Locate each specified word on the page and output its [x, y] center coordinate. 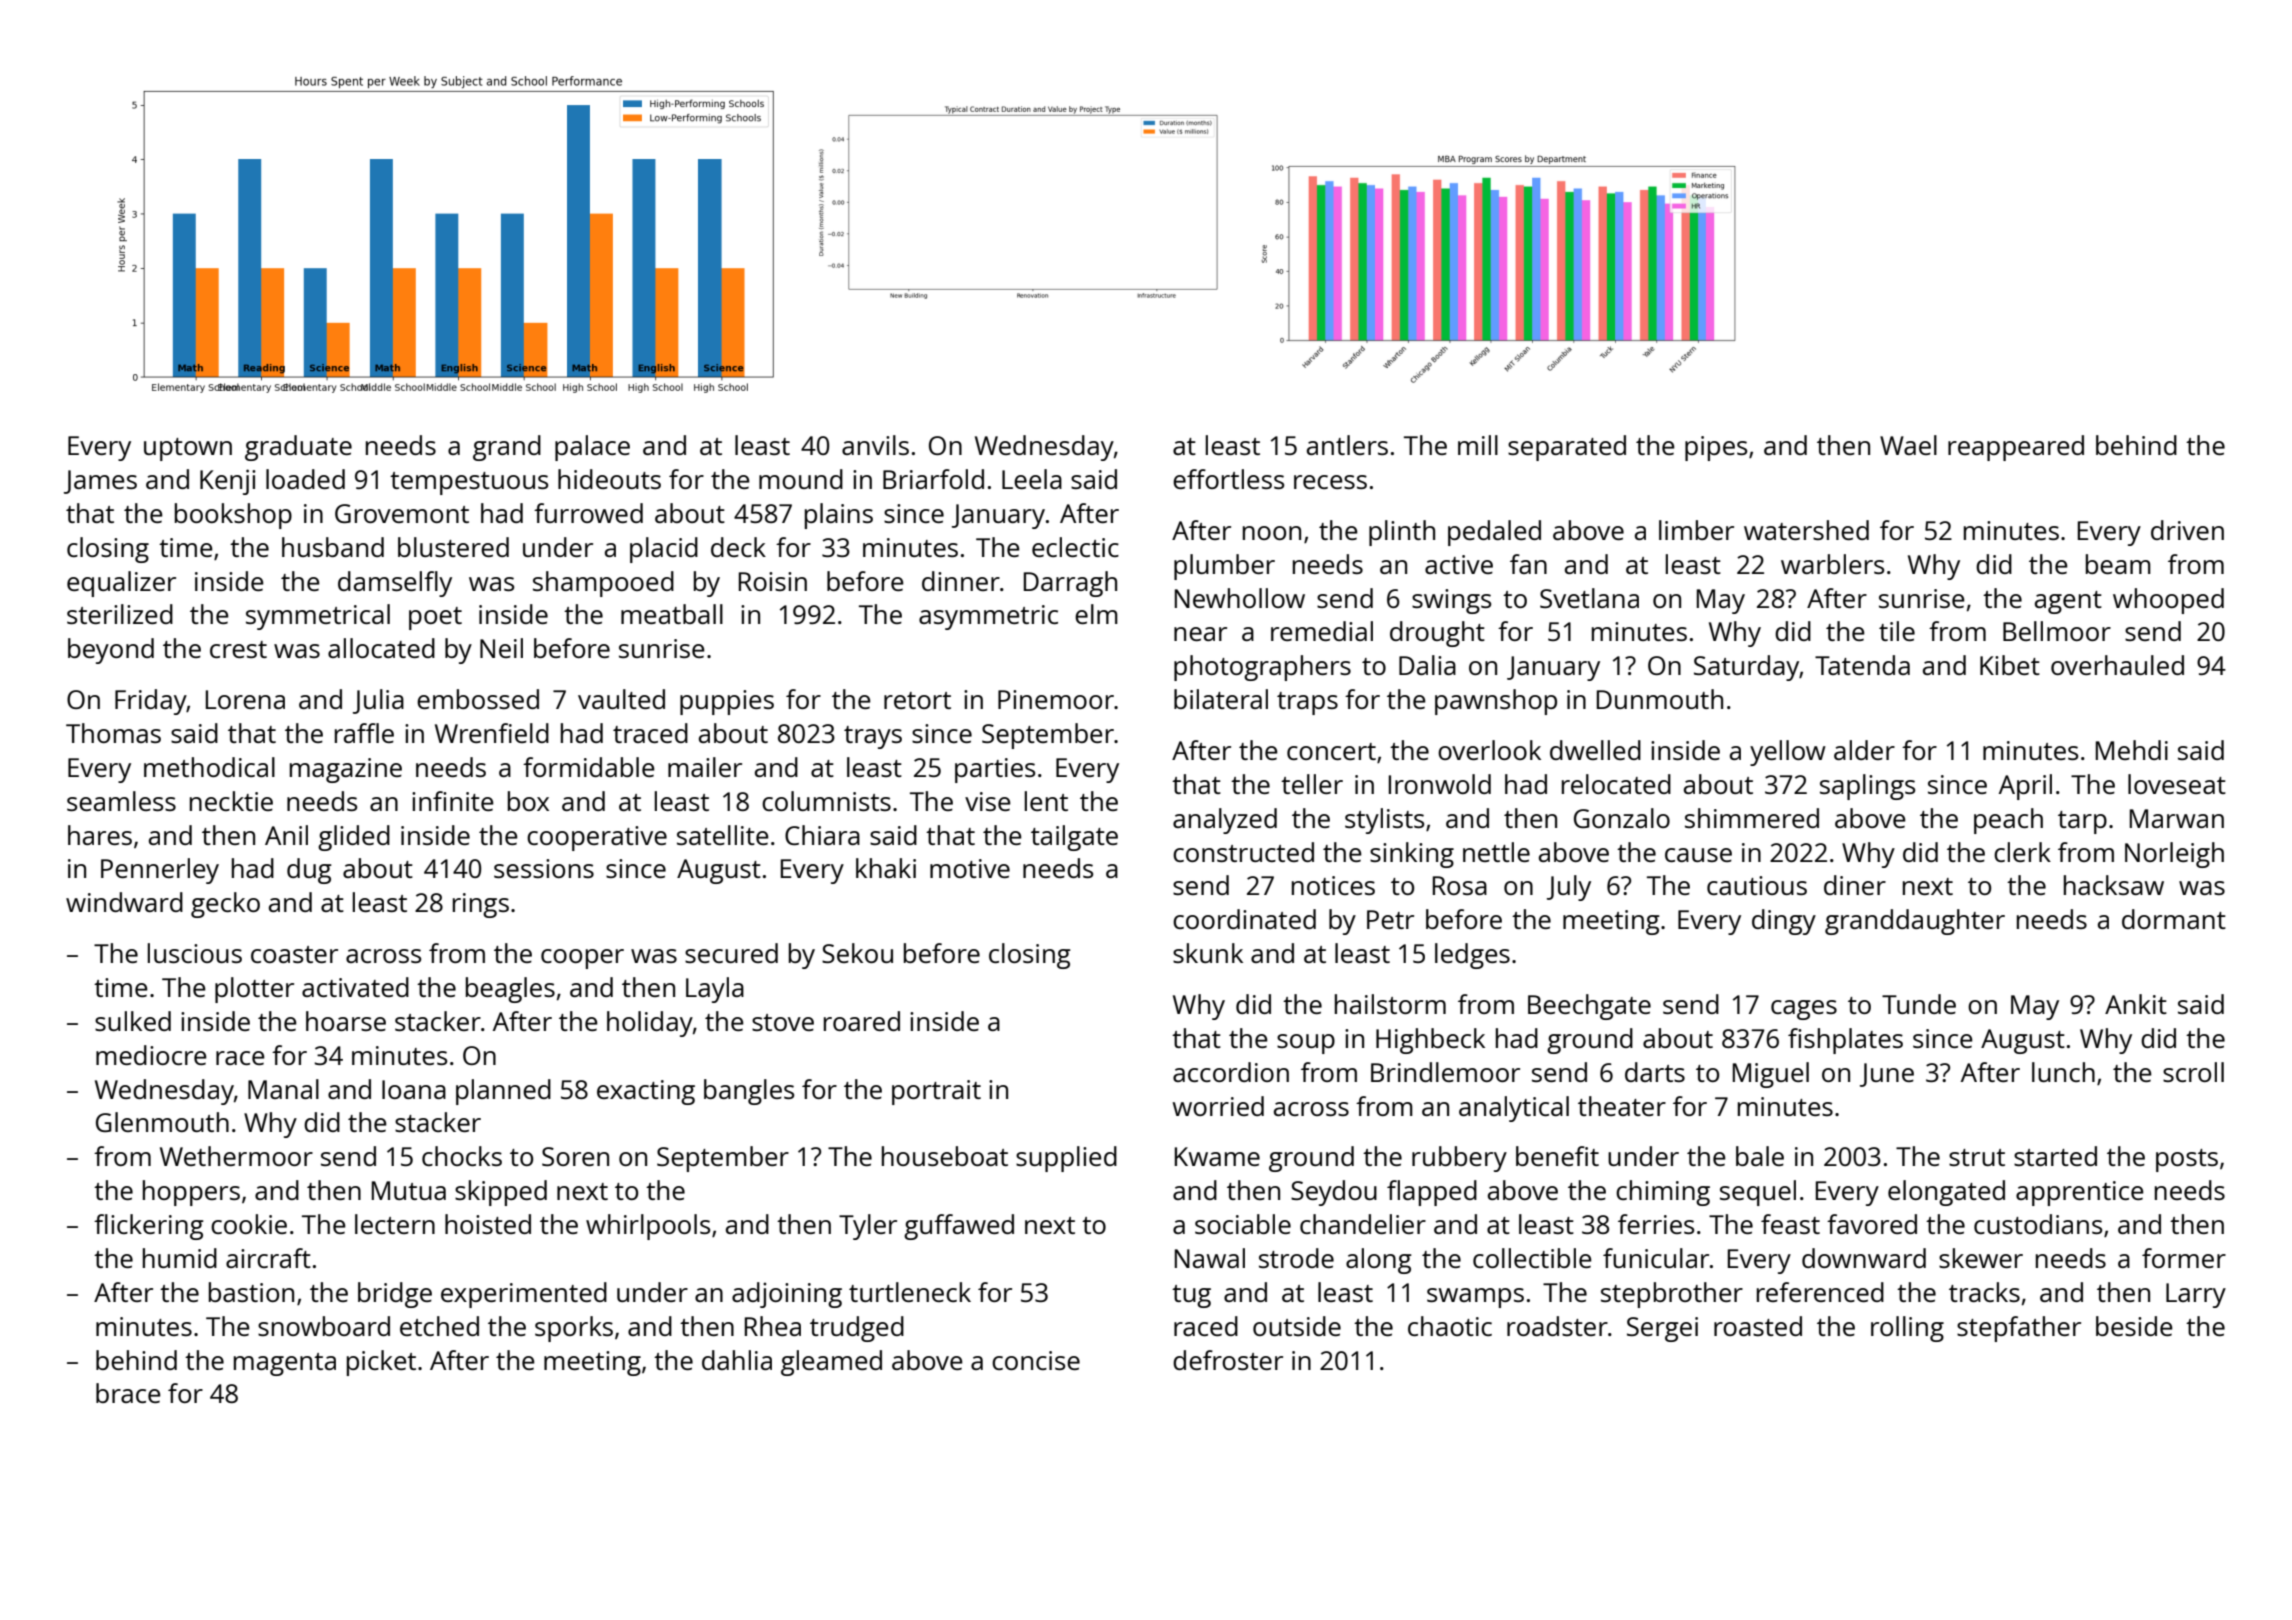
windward [124, 902]
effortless [1228, 479]
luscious [195, 953]
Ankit [2136, 1004]
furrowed [588, 513]
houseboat [945, 1156]
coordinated [1244, 919]
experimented [524, 1295]
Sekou [857, 953]
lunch [2063, 1072]
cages [1804, 1010]
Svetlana [1589, 598]
